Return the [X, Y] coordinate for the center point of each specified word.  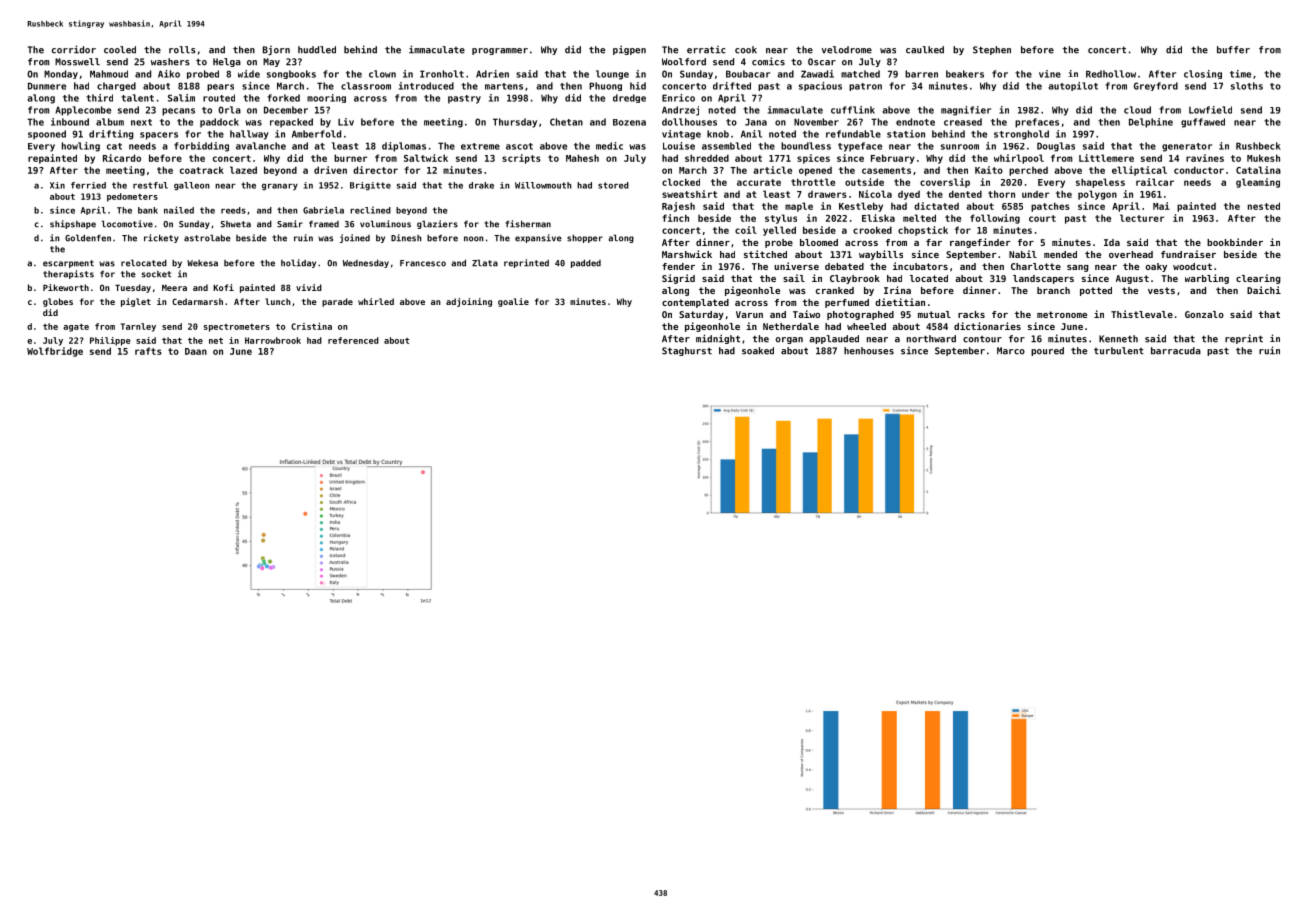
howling [81, 147]
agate [76, 328]
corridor [74, 49]
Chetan [566, 122]
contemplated [695, 303]
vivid [309, 287]
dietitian [900, 302]
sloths [1247, 86]
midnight [718, 339]
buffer [1233, 50]
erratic [706, 50]
